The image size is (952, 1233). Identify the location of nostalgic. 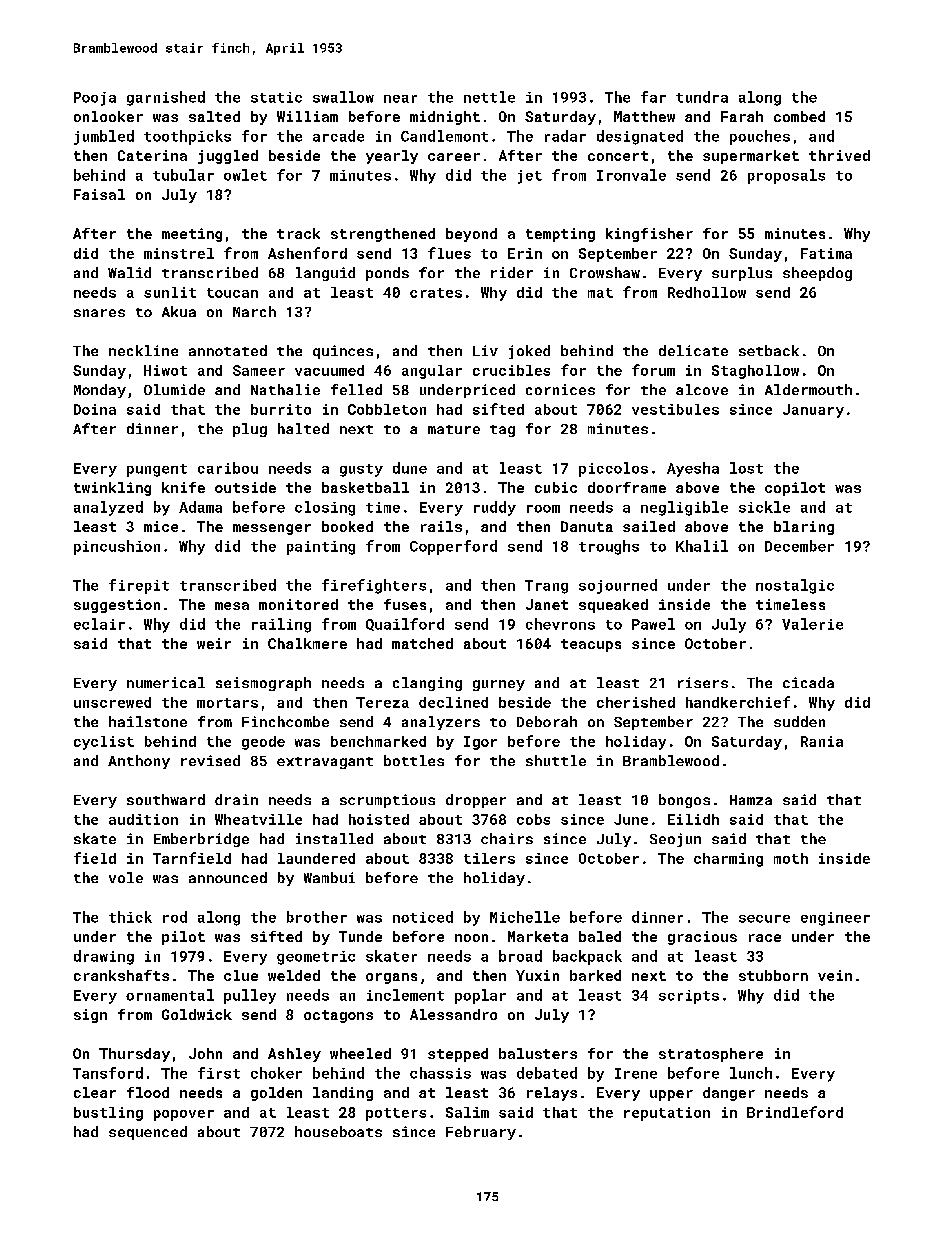
(795, 586).
